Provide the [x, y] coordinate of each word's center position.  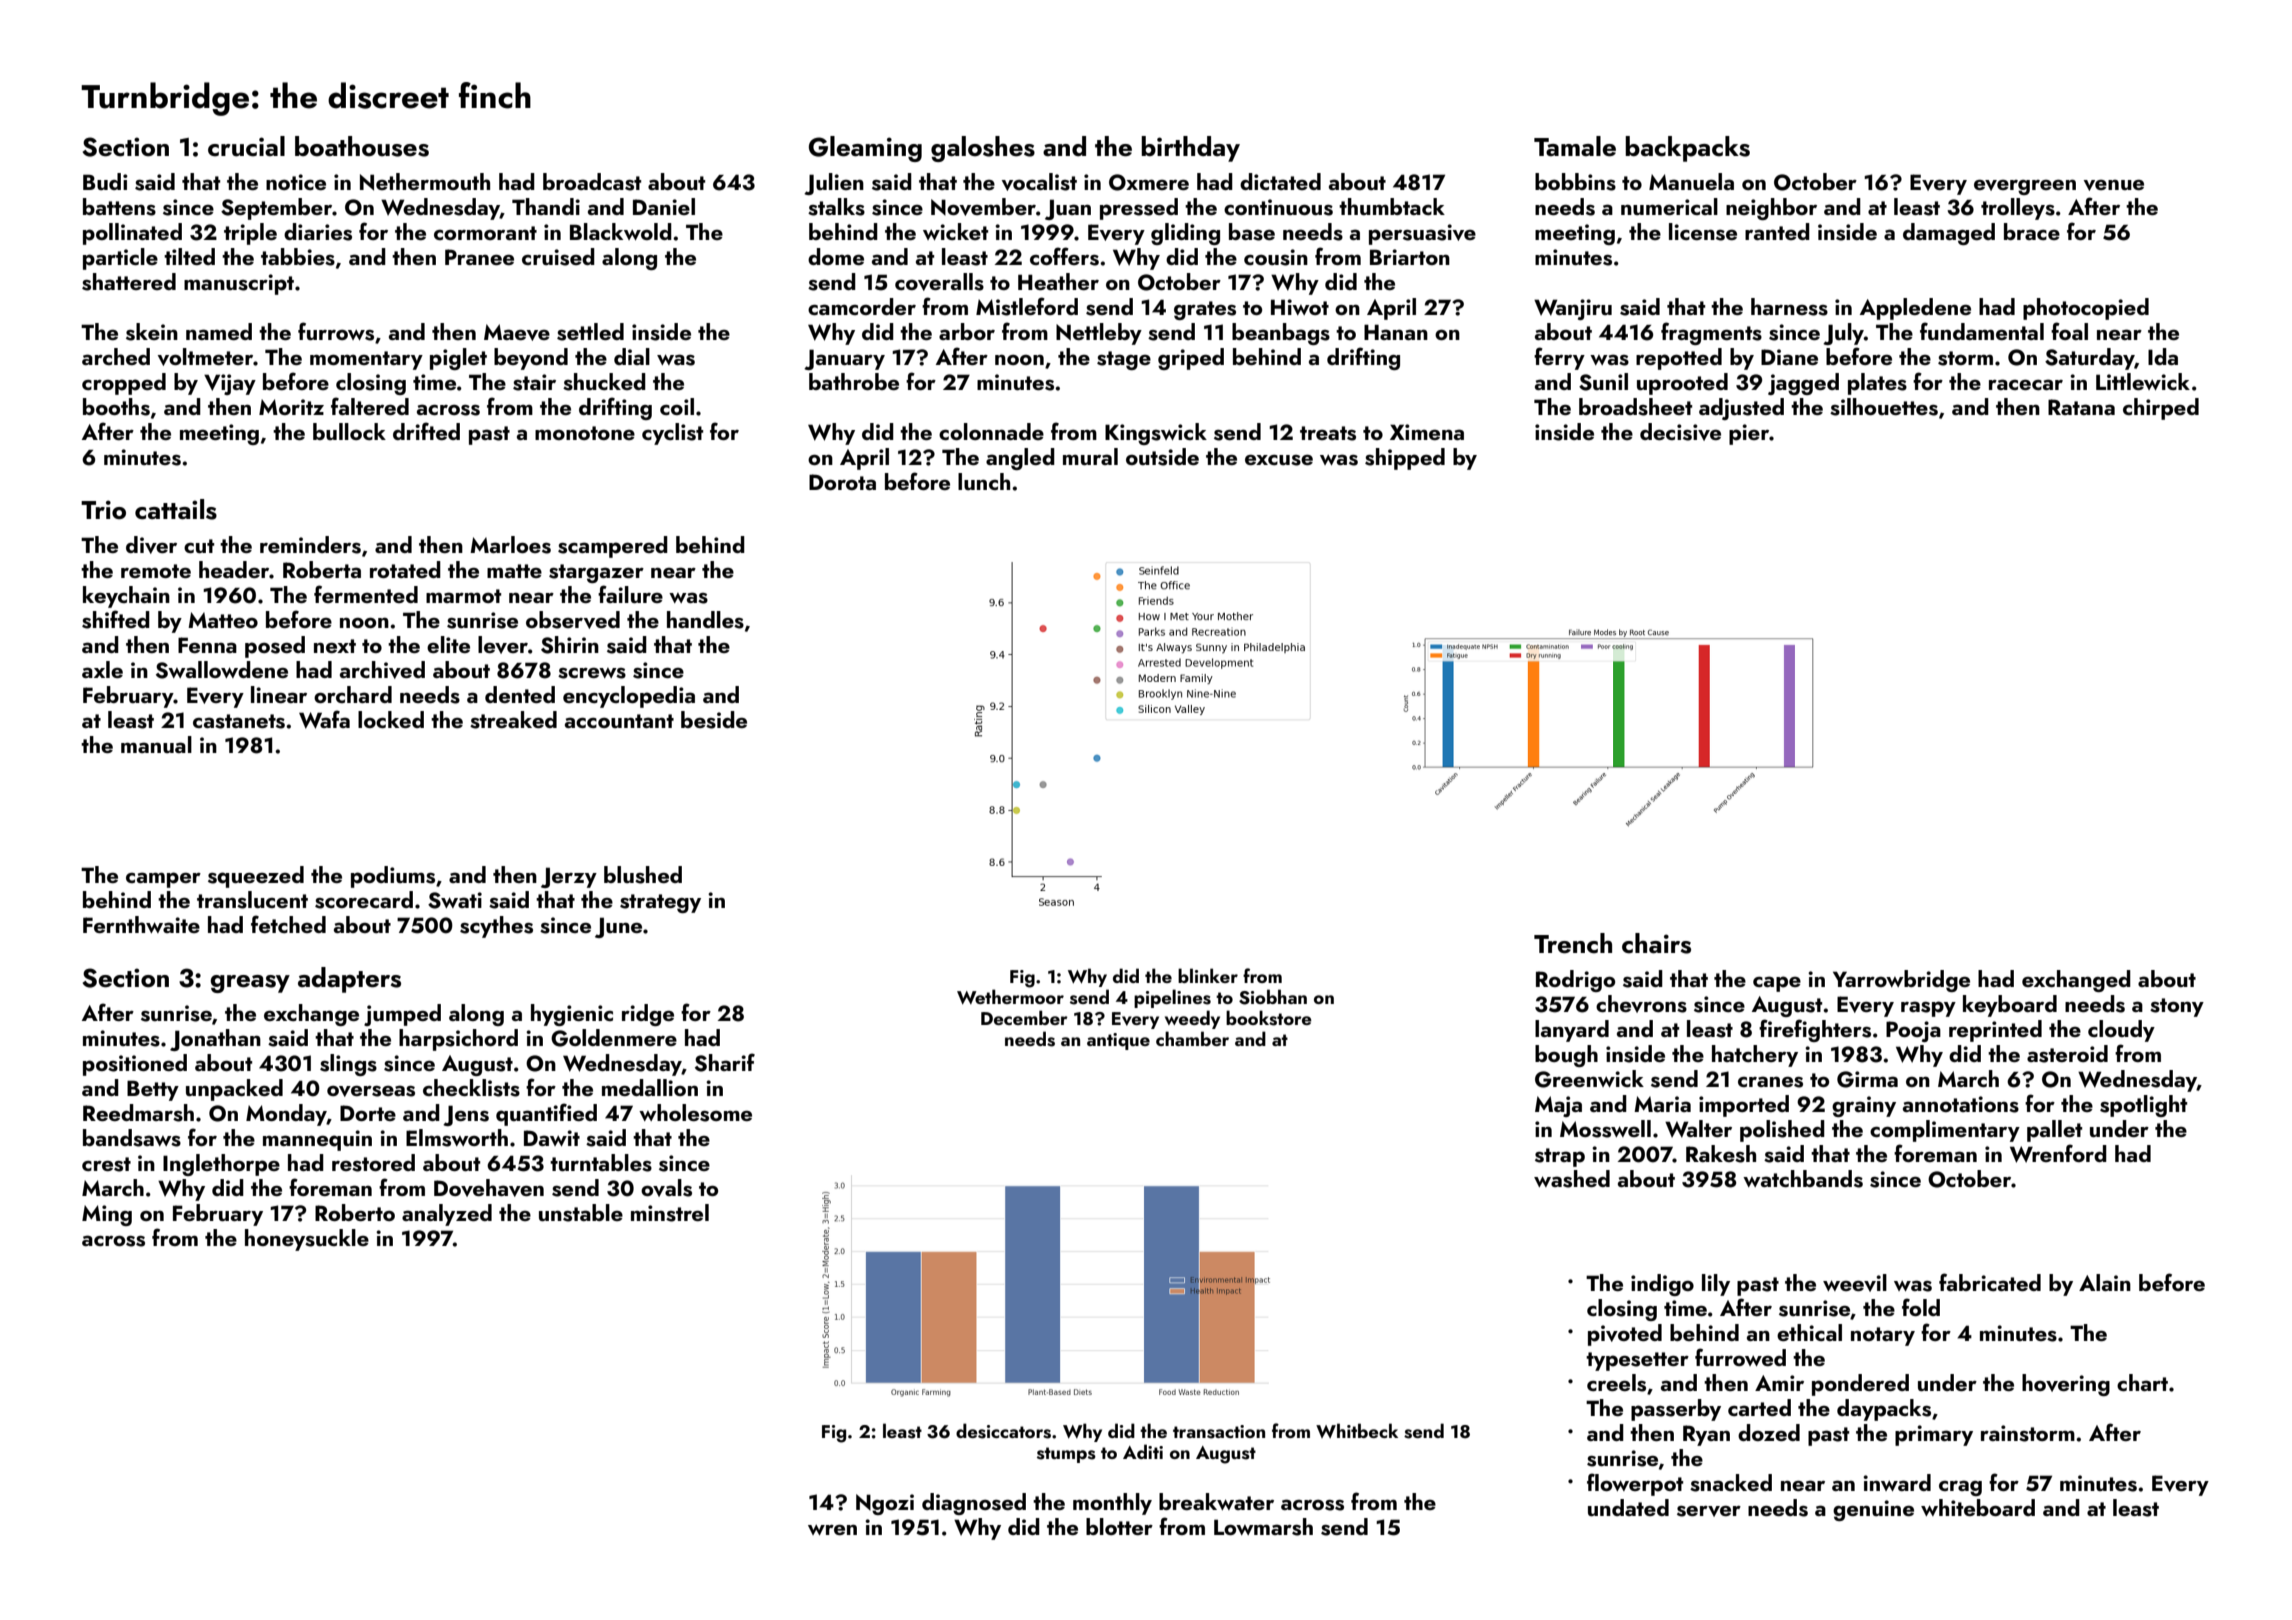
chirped [2161, 409]
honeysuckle [307, 1240]
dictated [1280, 181]
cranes [1770, 1082]
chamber [1192, 1038]
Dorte [368, 1113]
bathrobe [854, 381]
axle [102, 669]
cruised [558, 257]
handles [705, 620]
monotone [585, 433]
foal [2069, 331]
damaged [1949, 234]
